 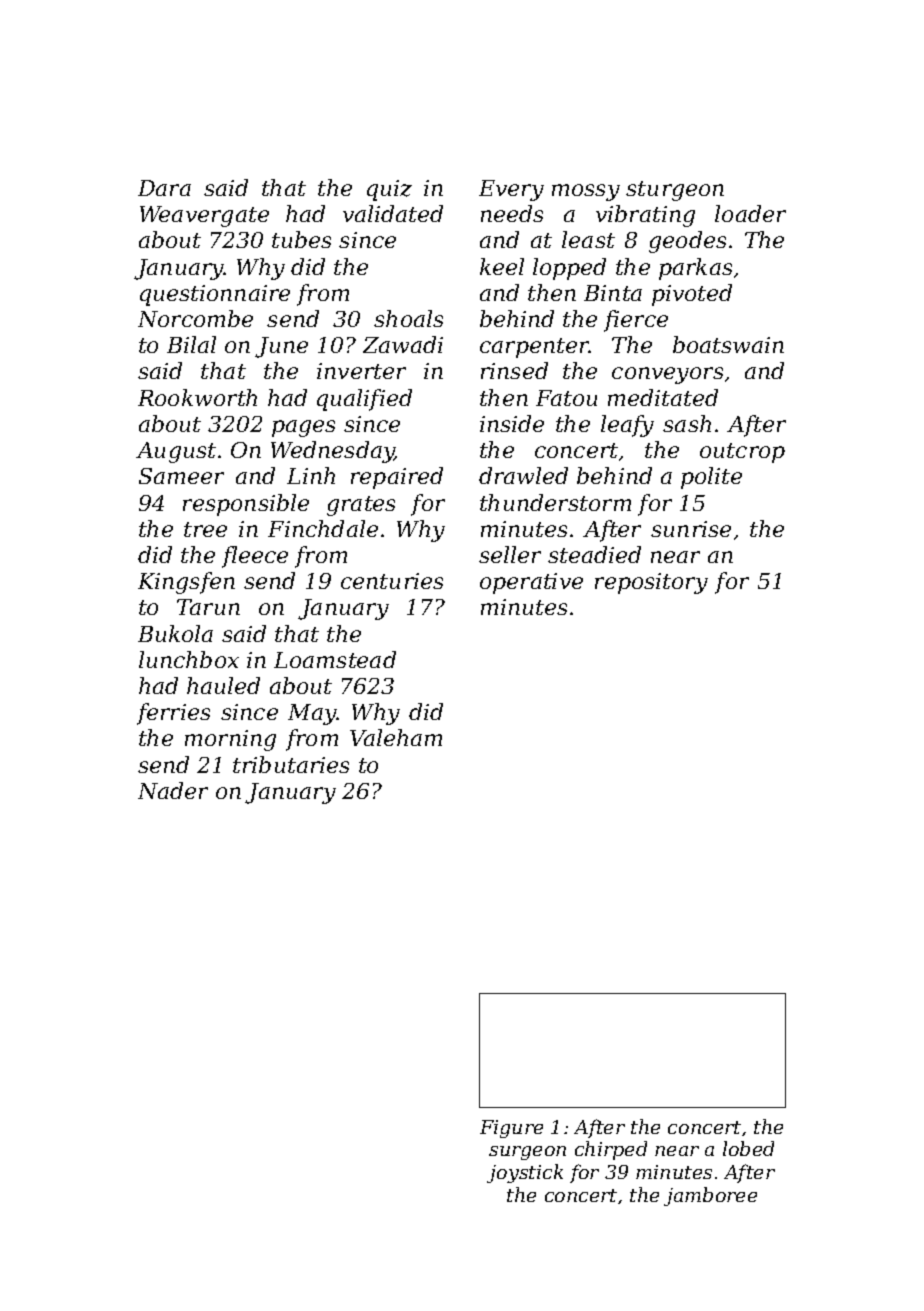 What do you see at coordinates (403, 344) in the page?
I see `Zawadi` at bounding box center [403, 344].
